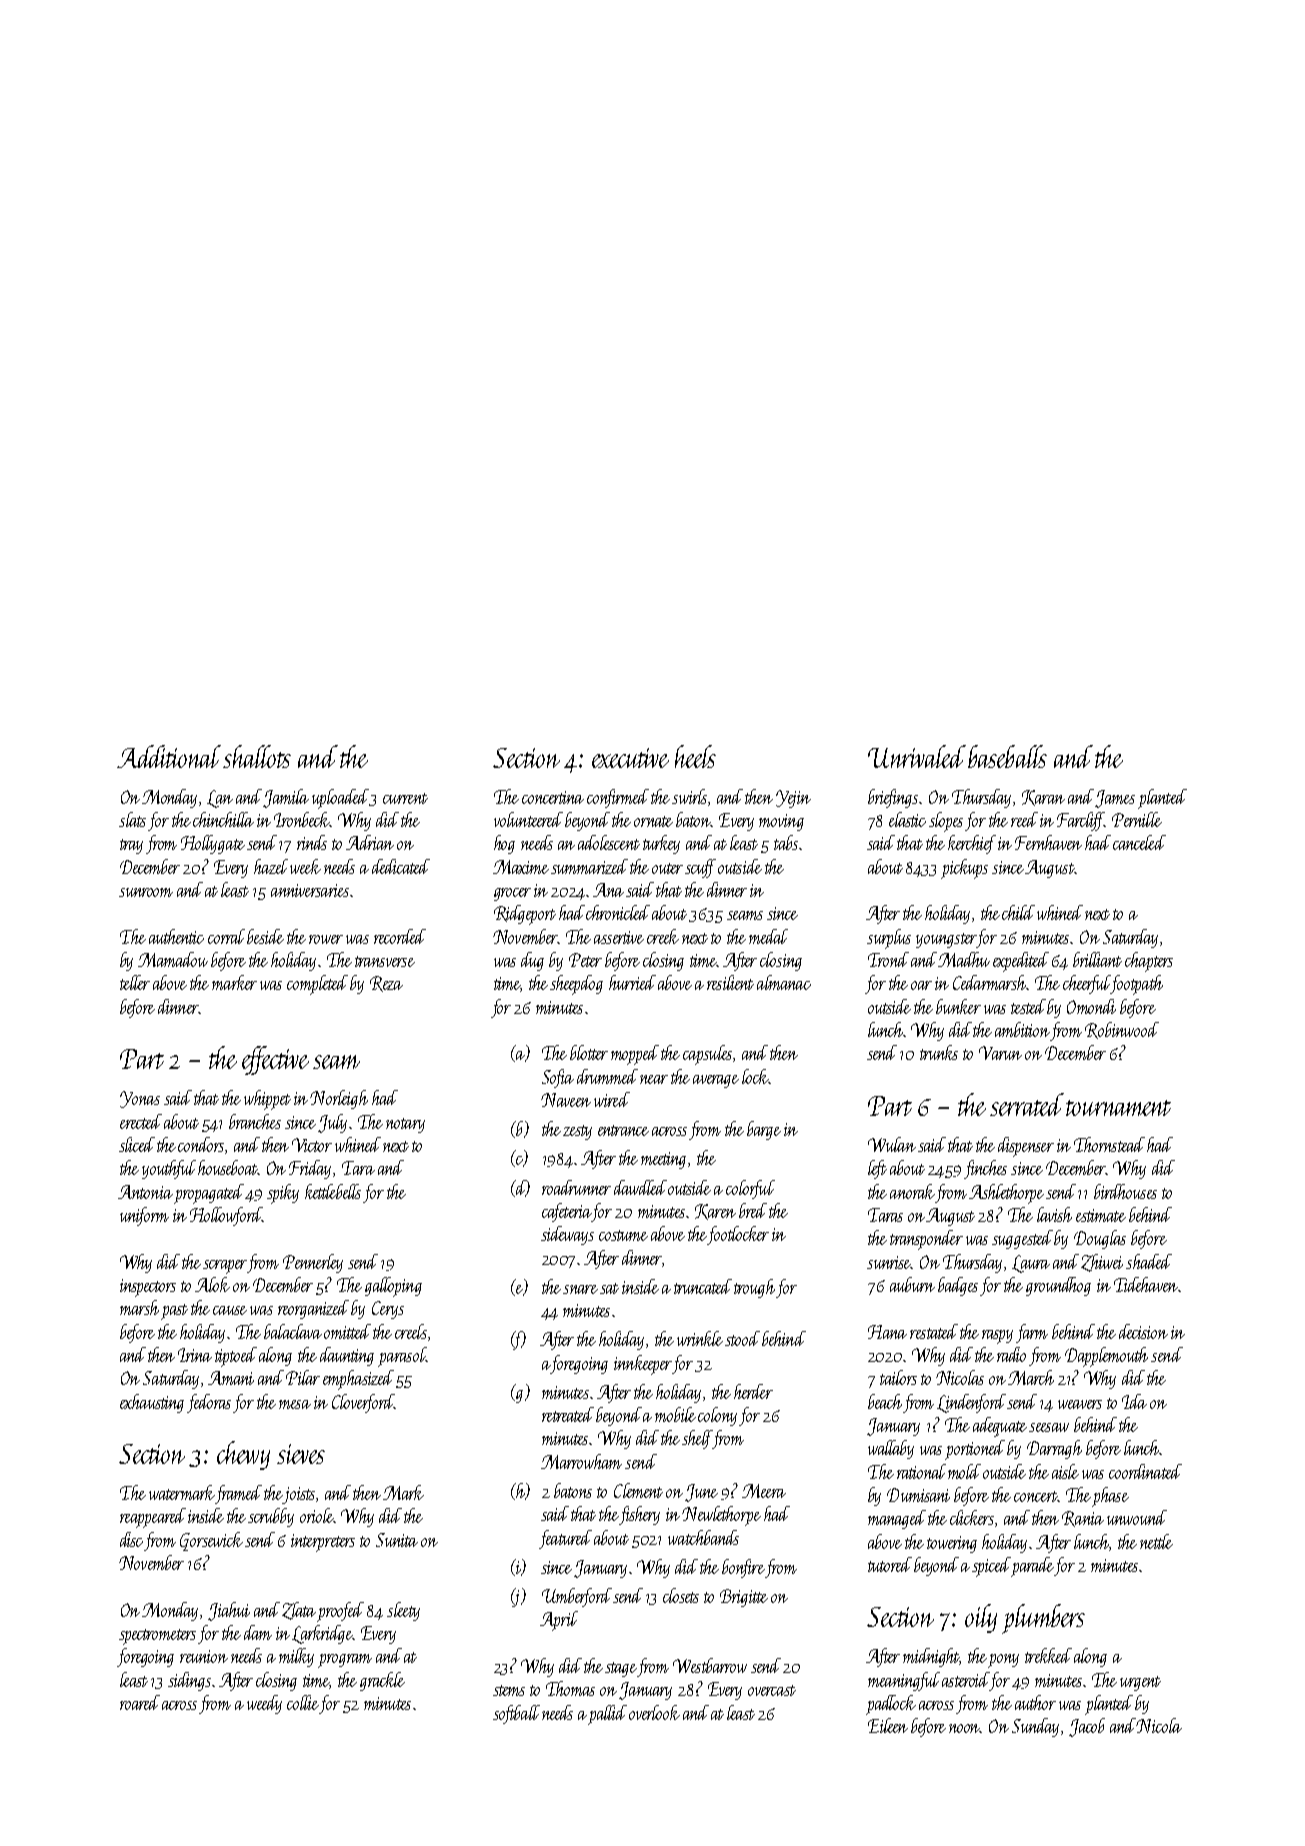 The height and width of the document is (1846, 1305). What do you see at coordinates (889, 1262) in the document?
I see `sunrise` at bounding box center [889, 1262].
